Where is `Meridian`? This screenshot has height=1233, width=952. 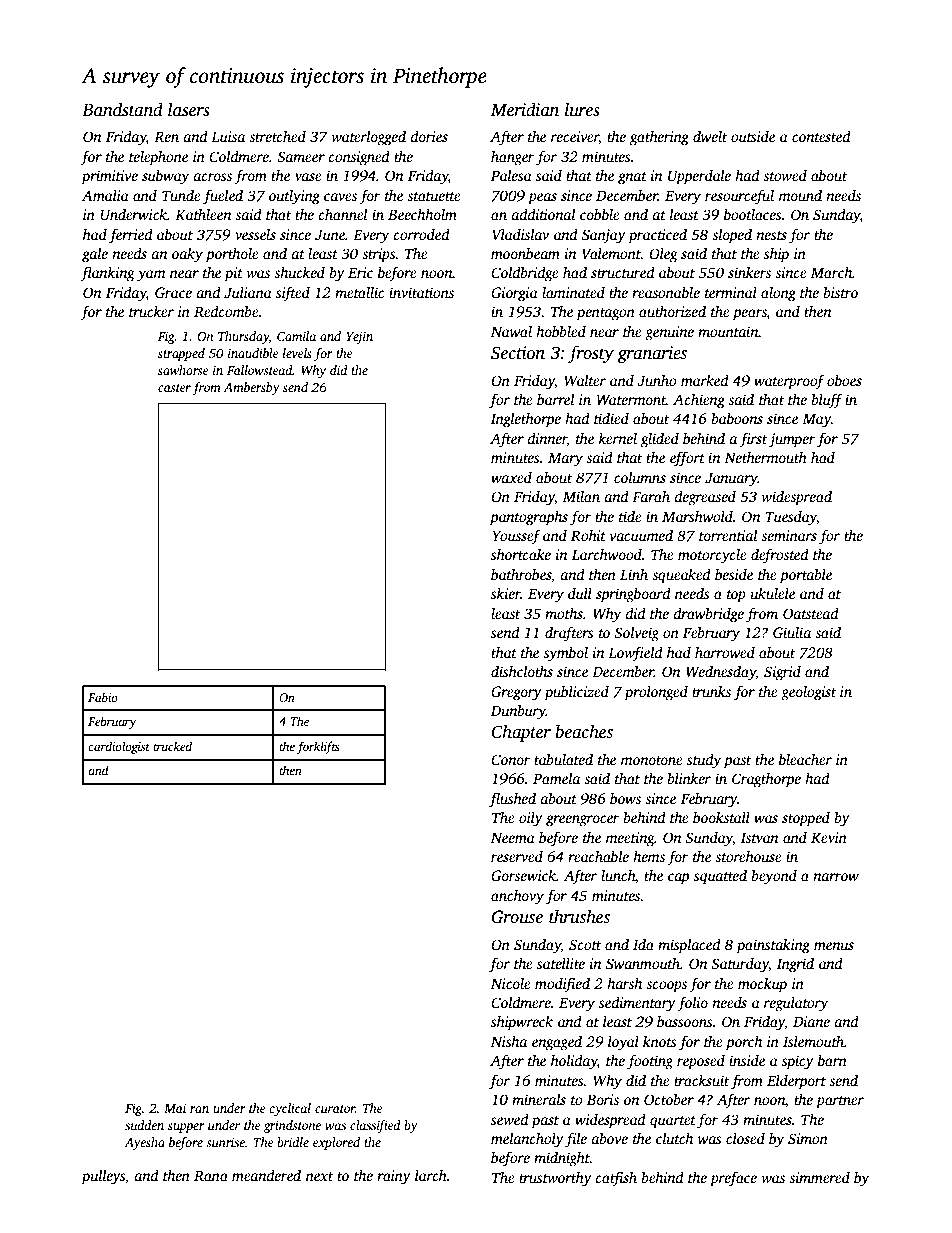
Meridian is located at coordinates (525, 109).
